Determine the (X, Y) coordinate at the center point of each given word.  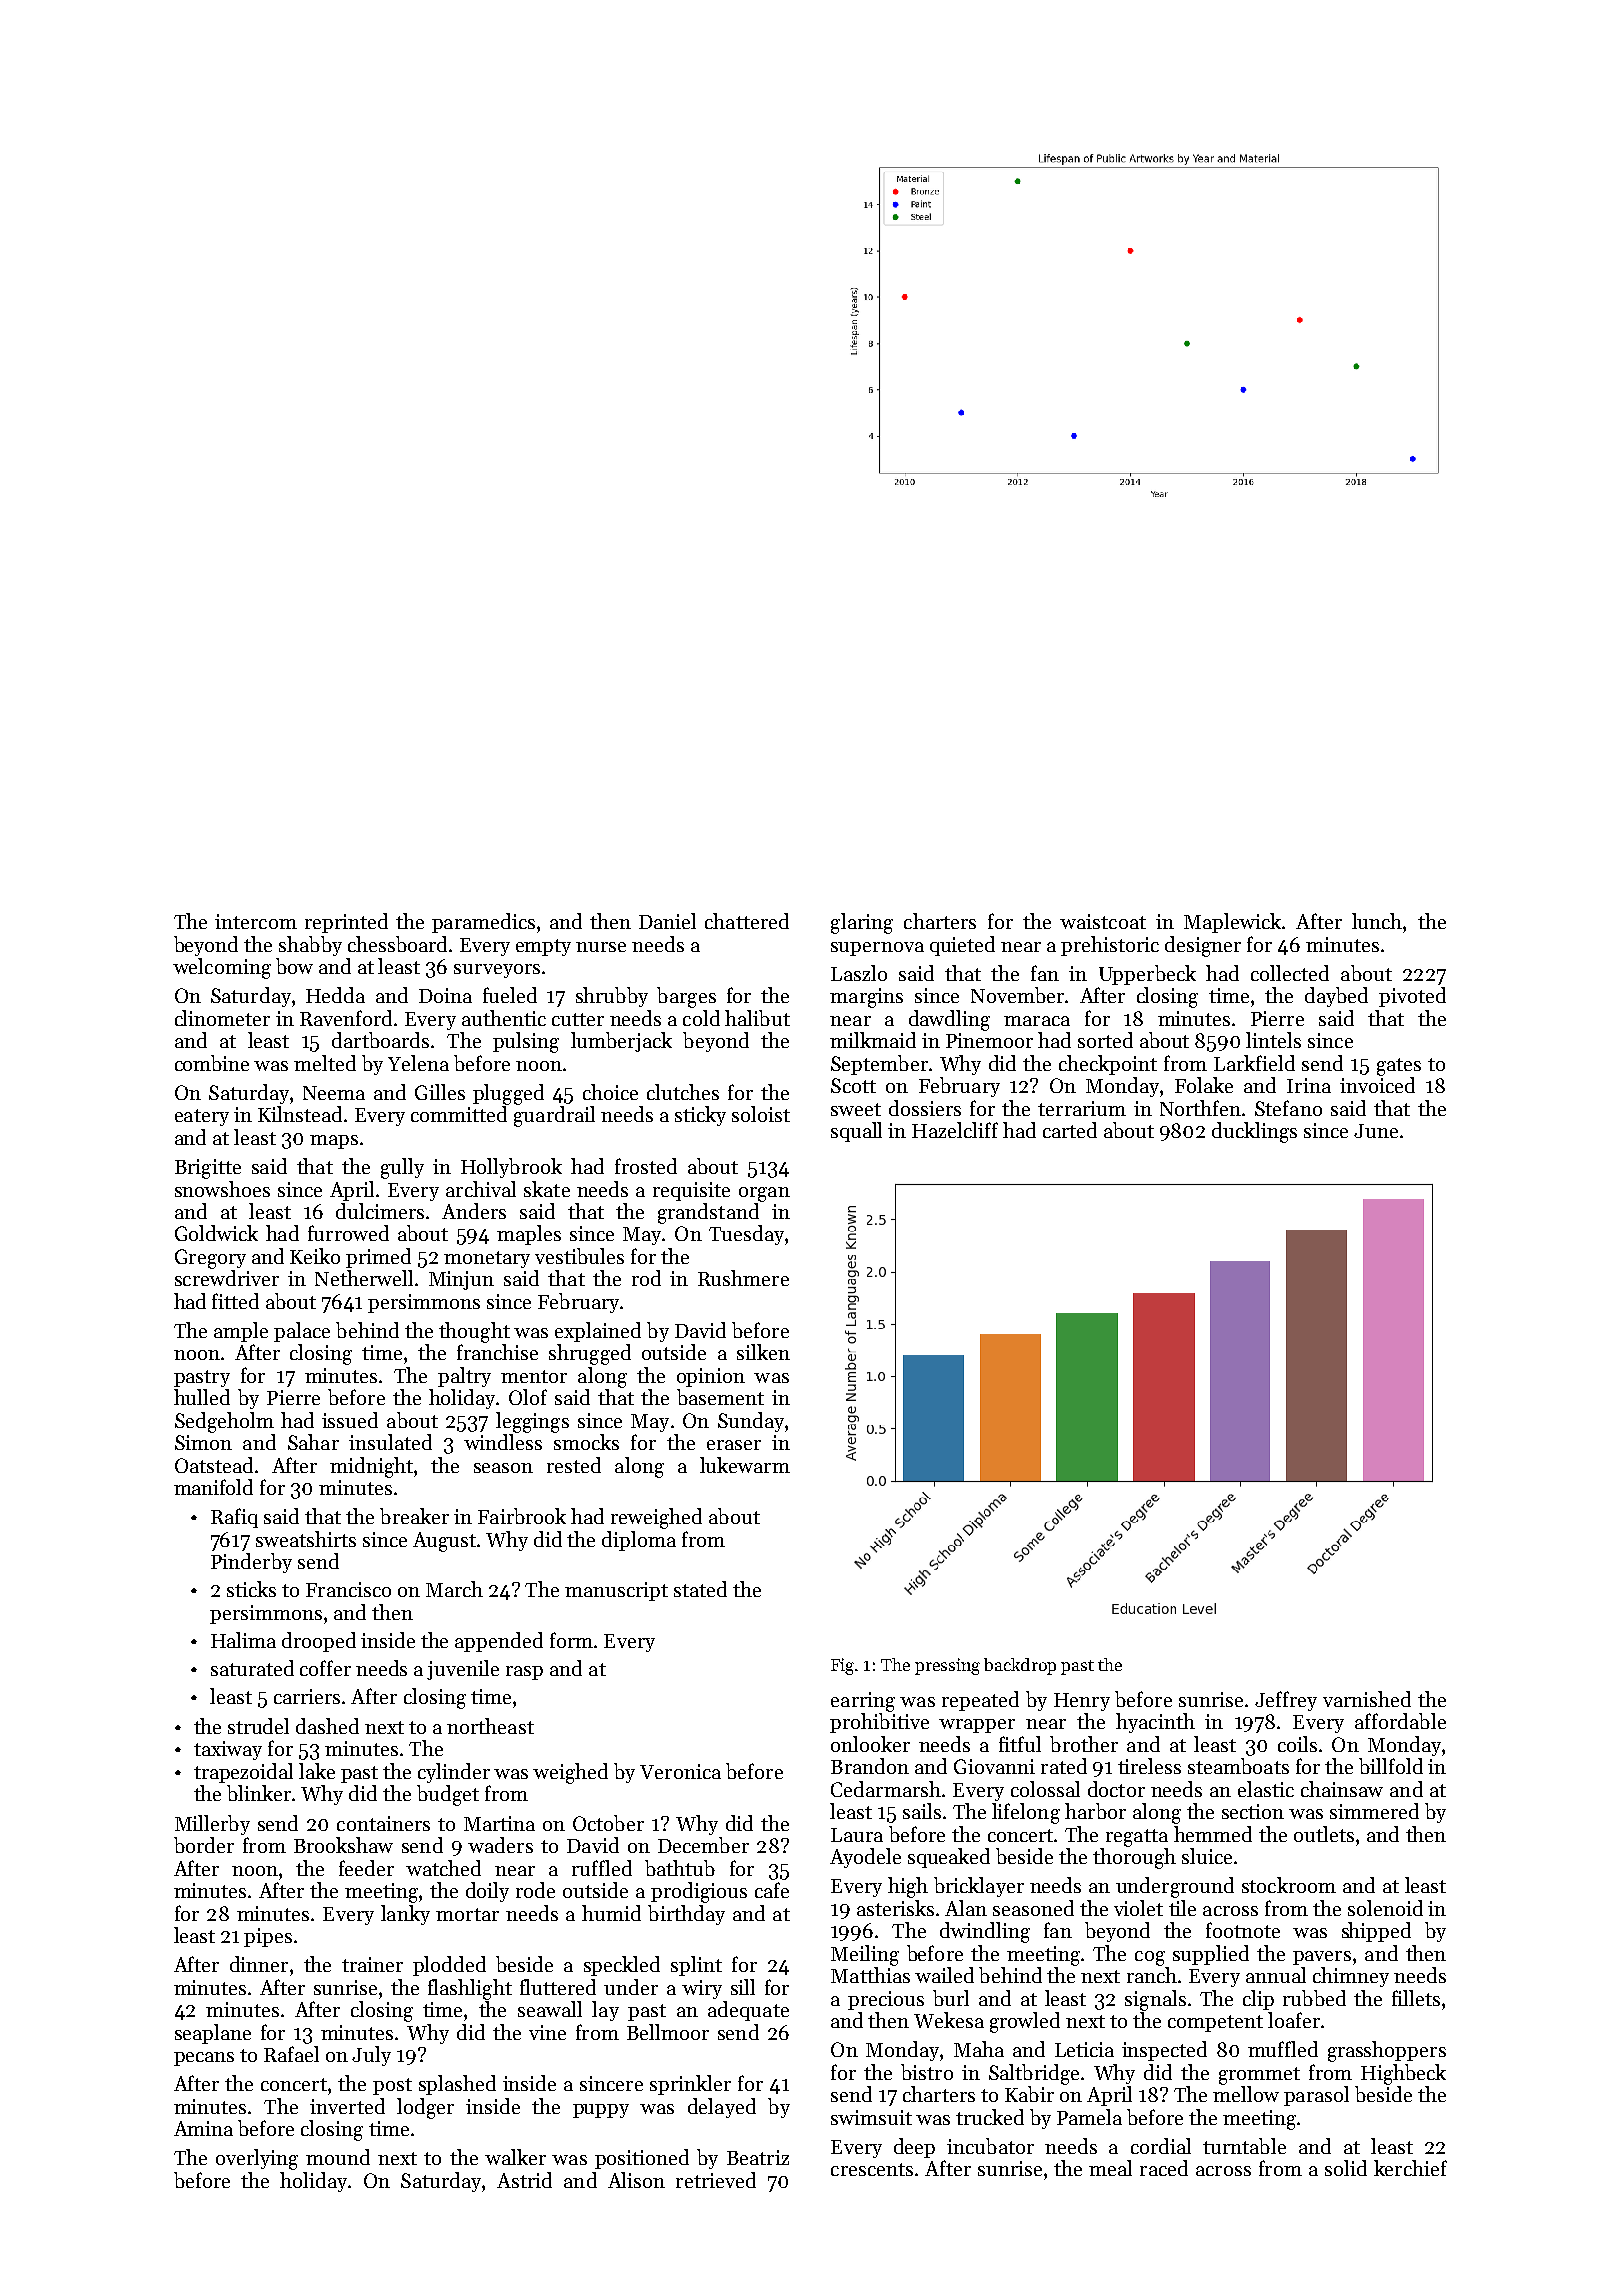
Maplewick (1232, 923)
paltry (464, 1377)
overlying (257, 2159)
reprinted (346, 923)
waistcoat (1103, 921)
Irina (1309, 1085)
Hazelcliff (955, 1130)
